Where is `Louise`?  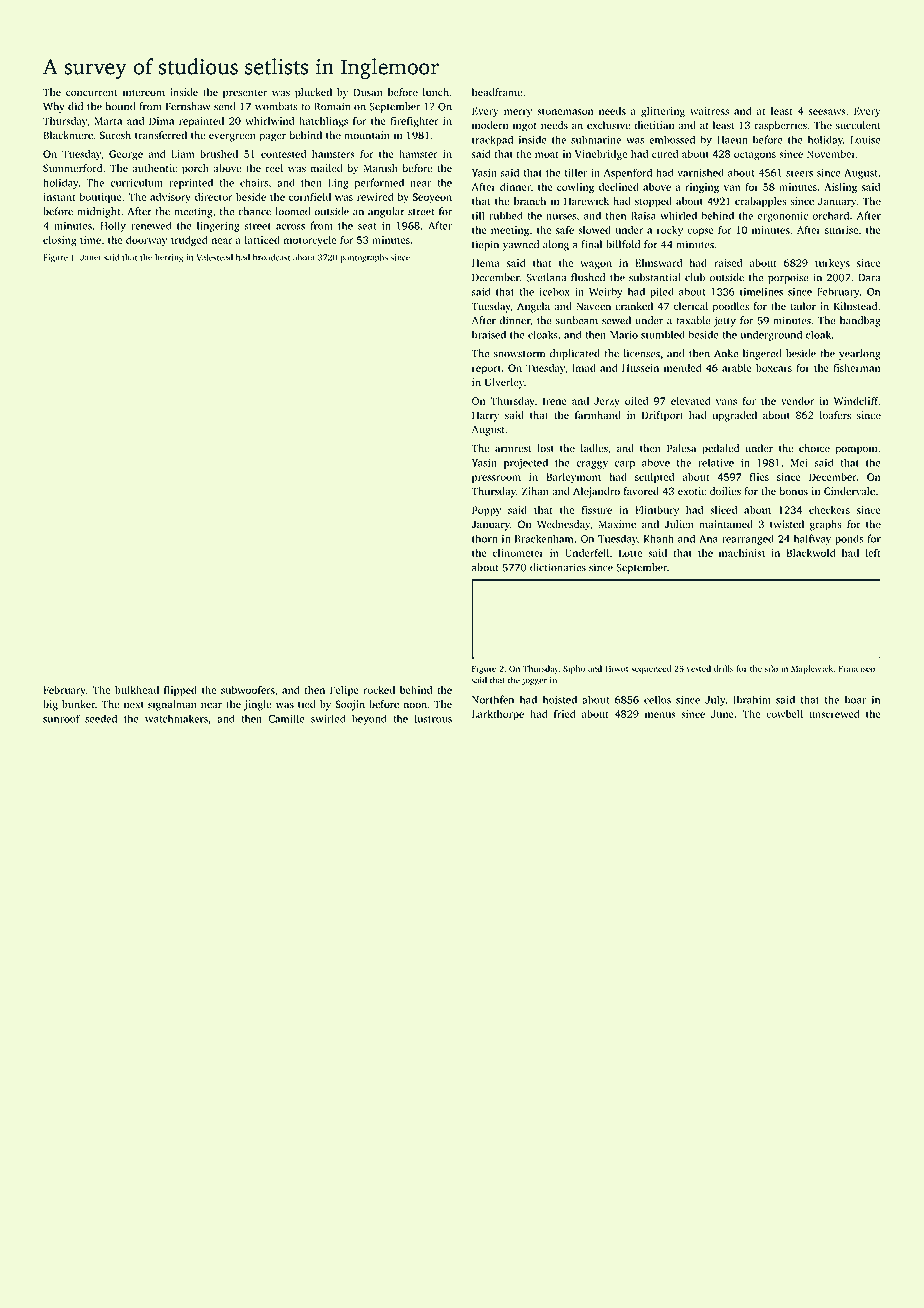 Louise is located at coordinates (865, 140).
